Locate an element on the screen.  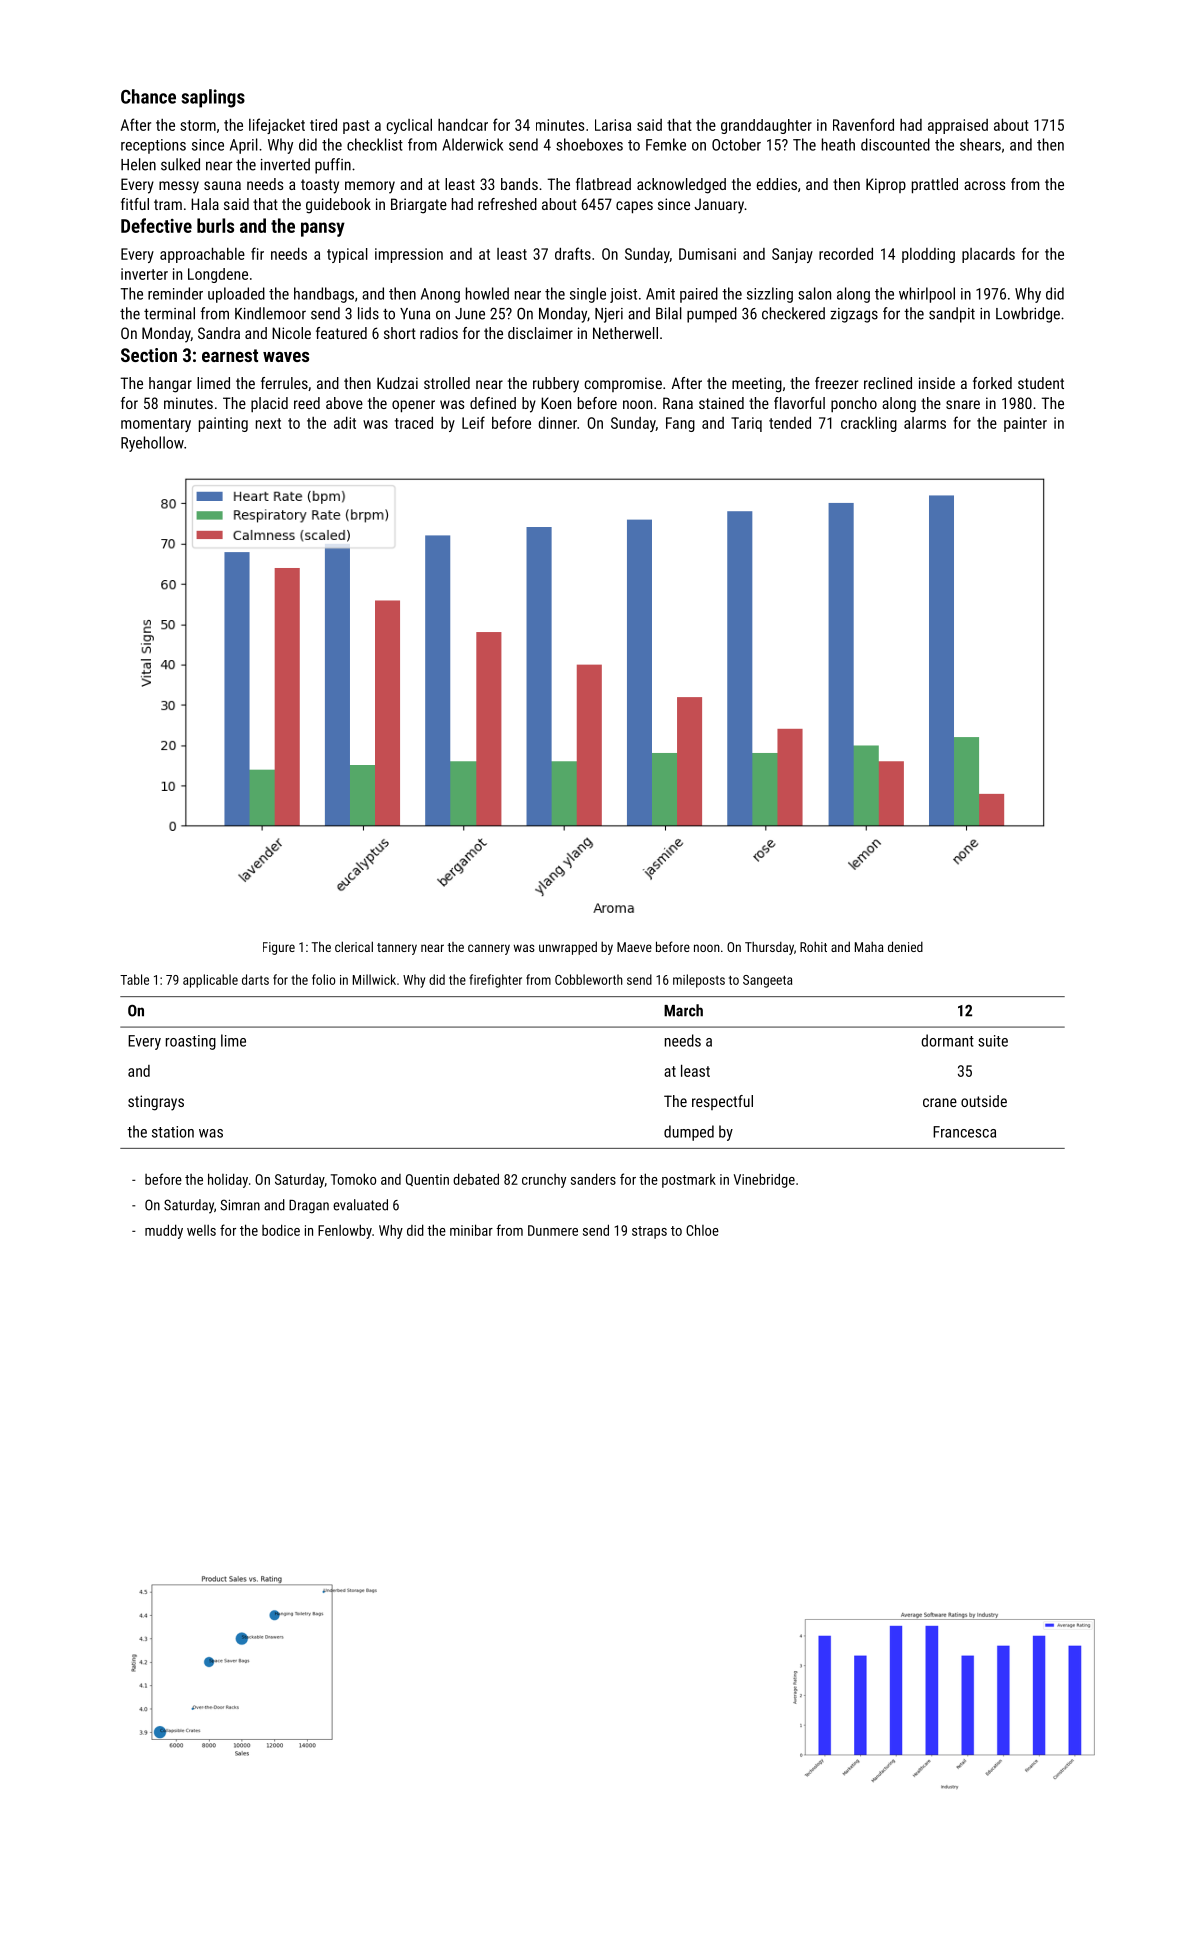
appraised is located at coordinates (958, 126).
